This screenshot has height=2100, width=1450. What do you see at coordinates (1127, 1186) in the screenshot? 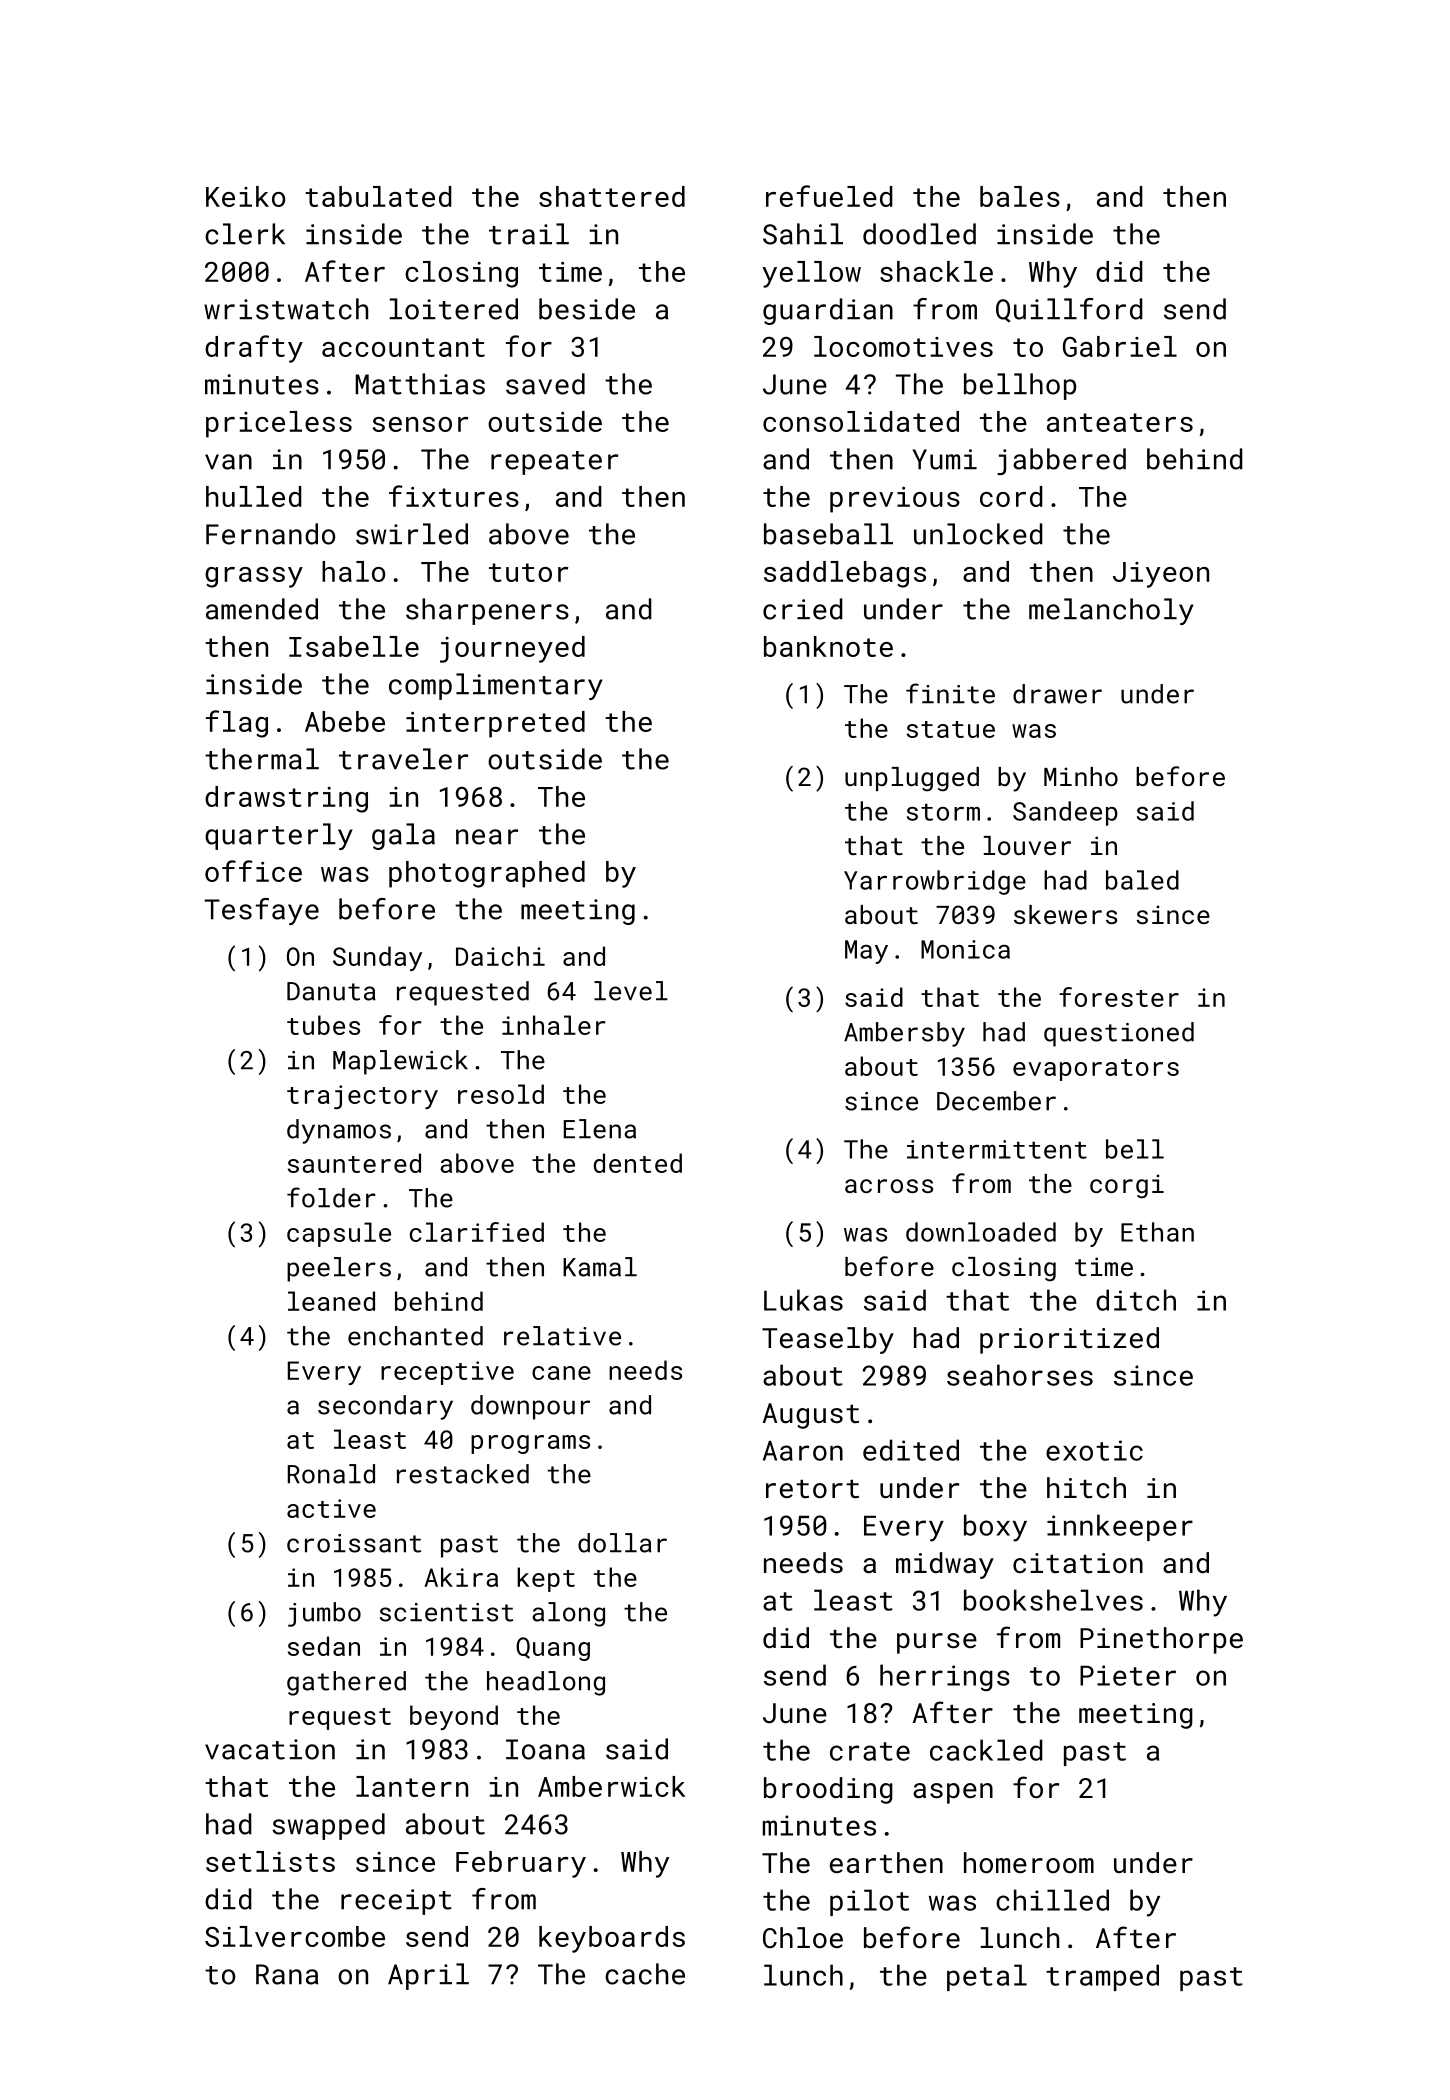
I see `corgi` at bounding box center [1127, 1186].
